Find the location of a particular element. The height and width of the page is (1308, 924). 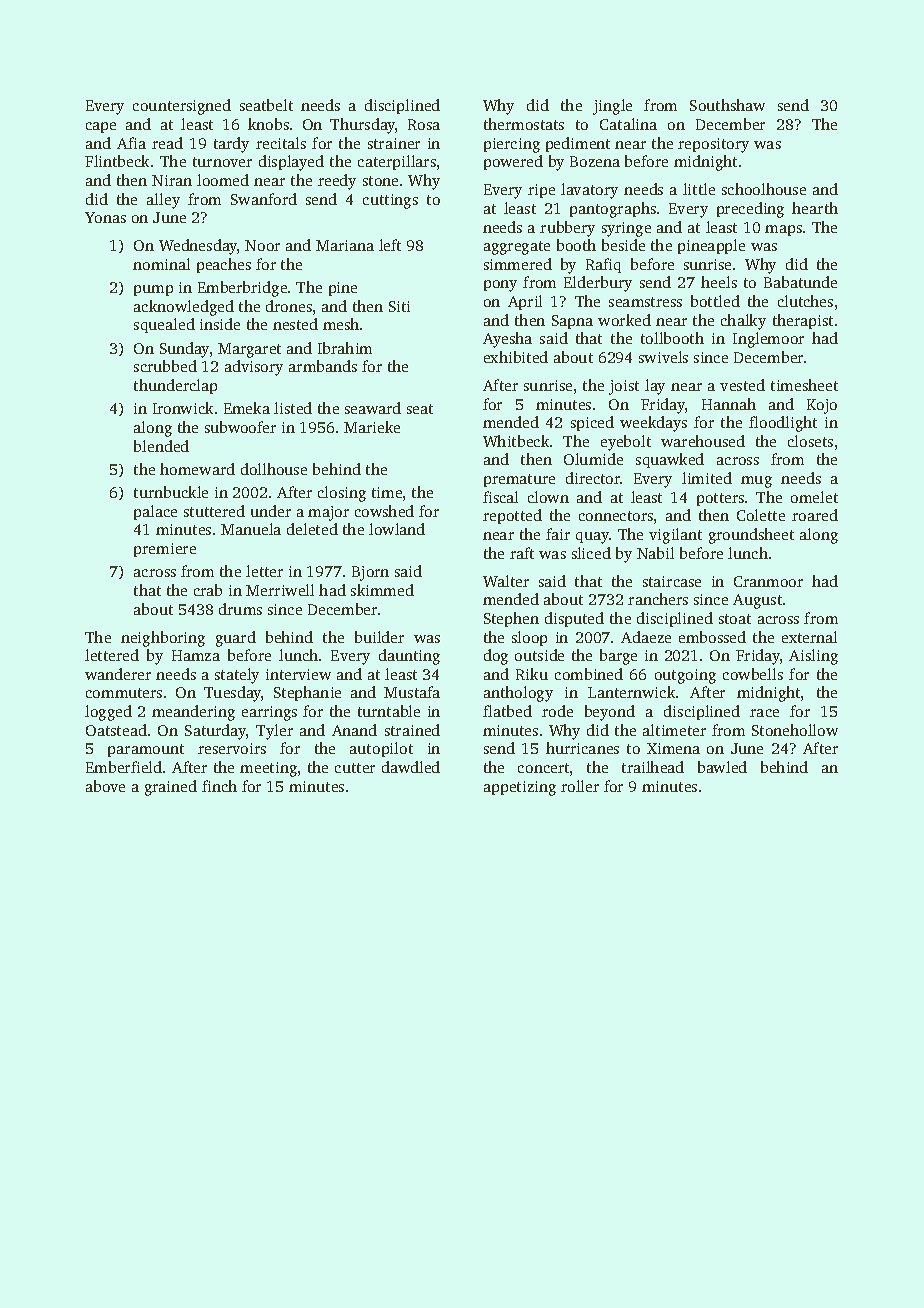

cuttings is located at coordinates (390, 201).
